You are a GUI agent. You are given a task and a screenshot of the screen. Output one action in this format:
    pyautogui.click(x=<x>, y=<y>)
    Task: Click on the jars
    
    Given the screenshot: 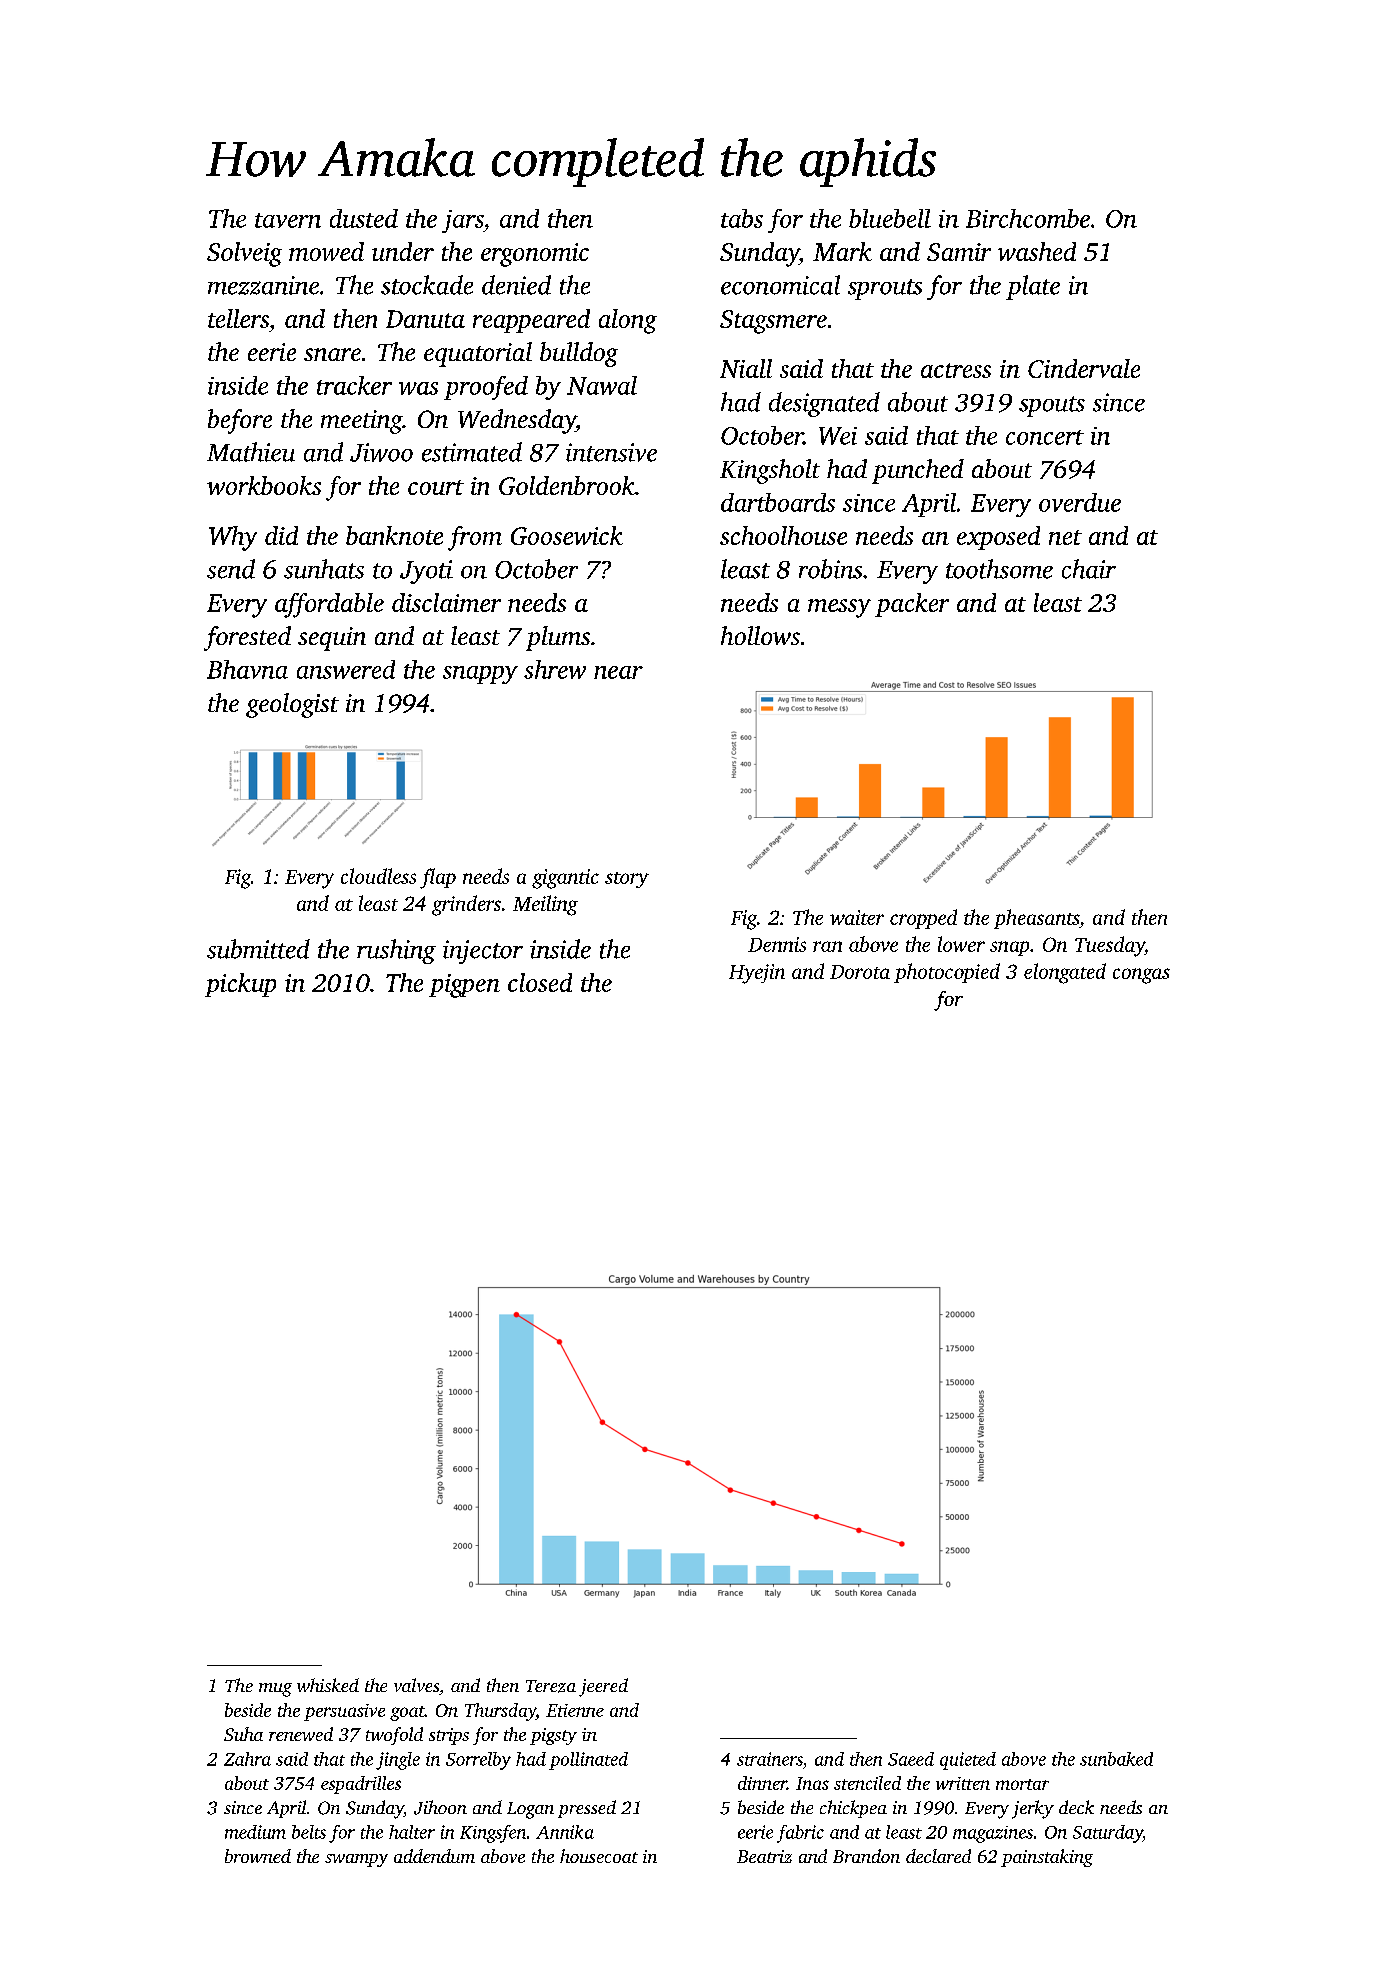 What is the action you would take?
    pyautogui.click(x=462, y=221)
